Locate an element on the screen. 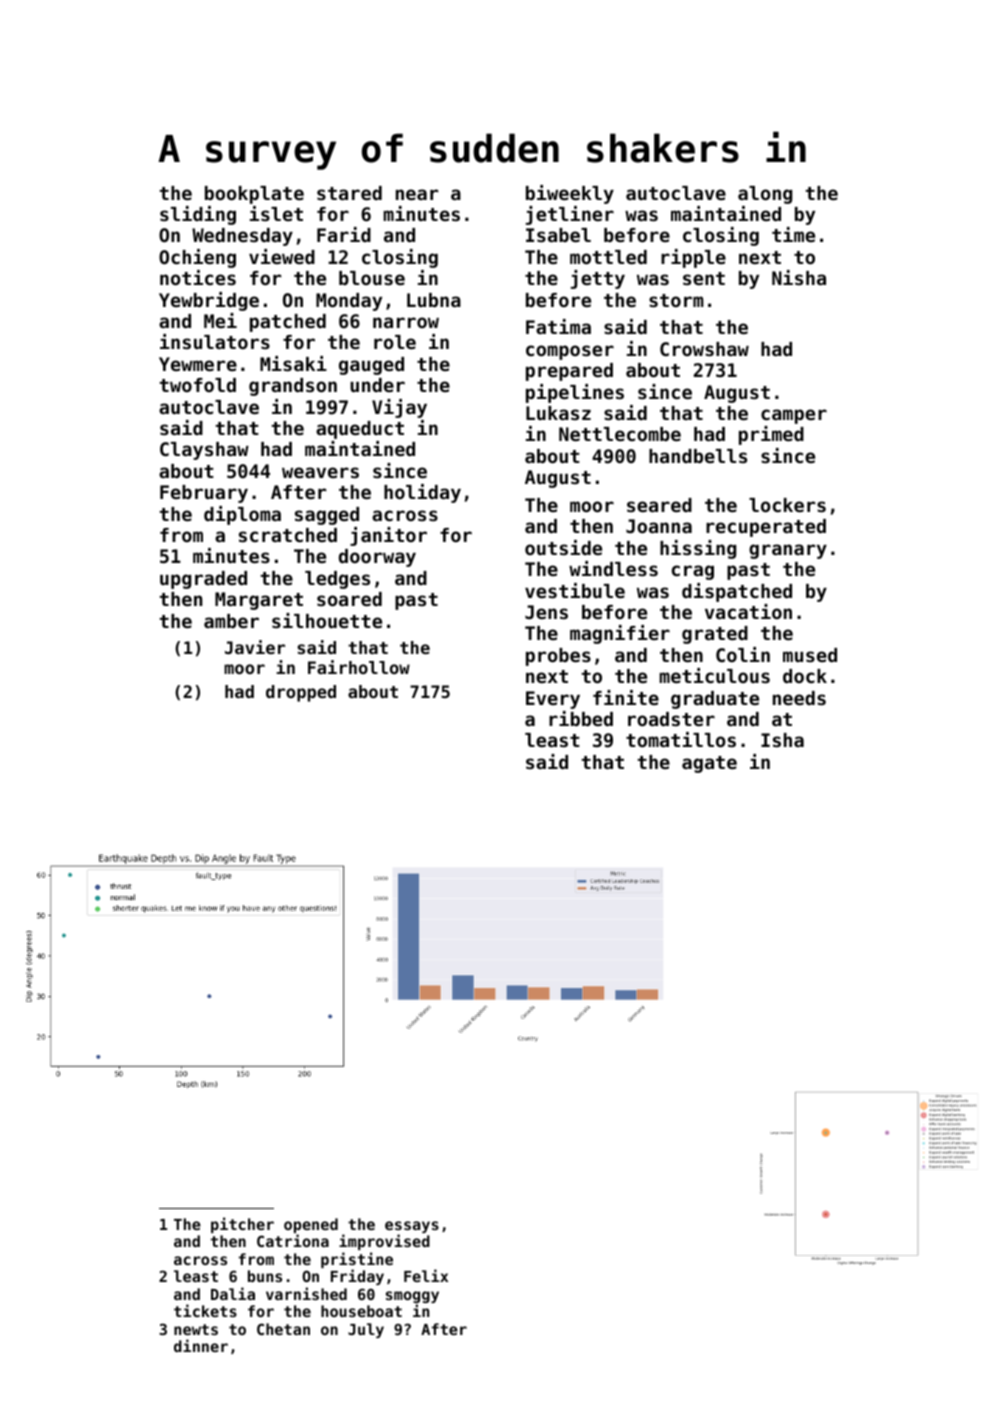 This screenshot has width=1004, height=1426. agate is located at coordinates (709, 764).
